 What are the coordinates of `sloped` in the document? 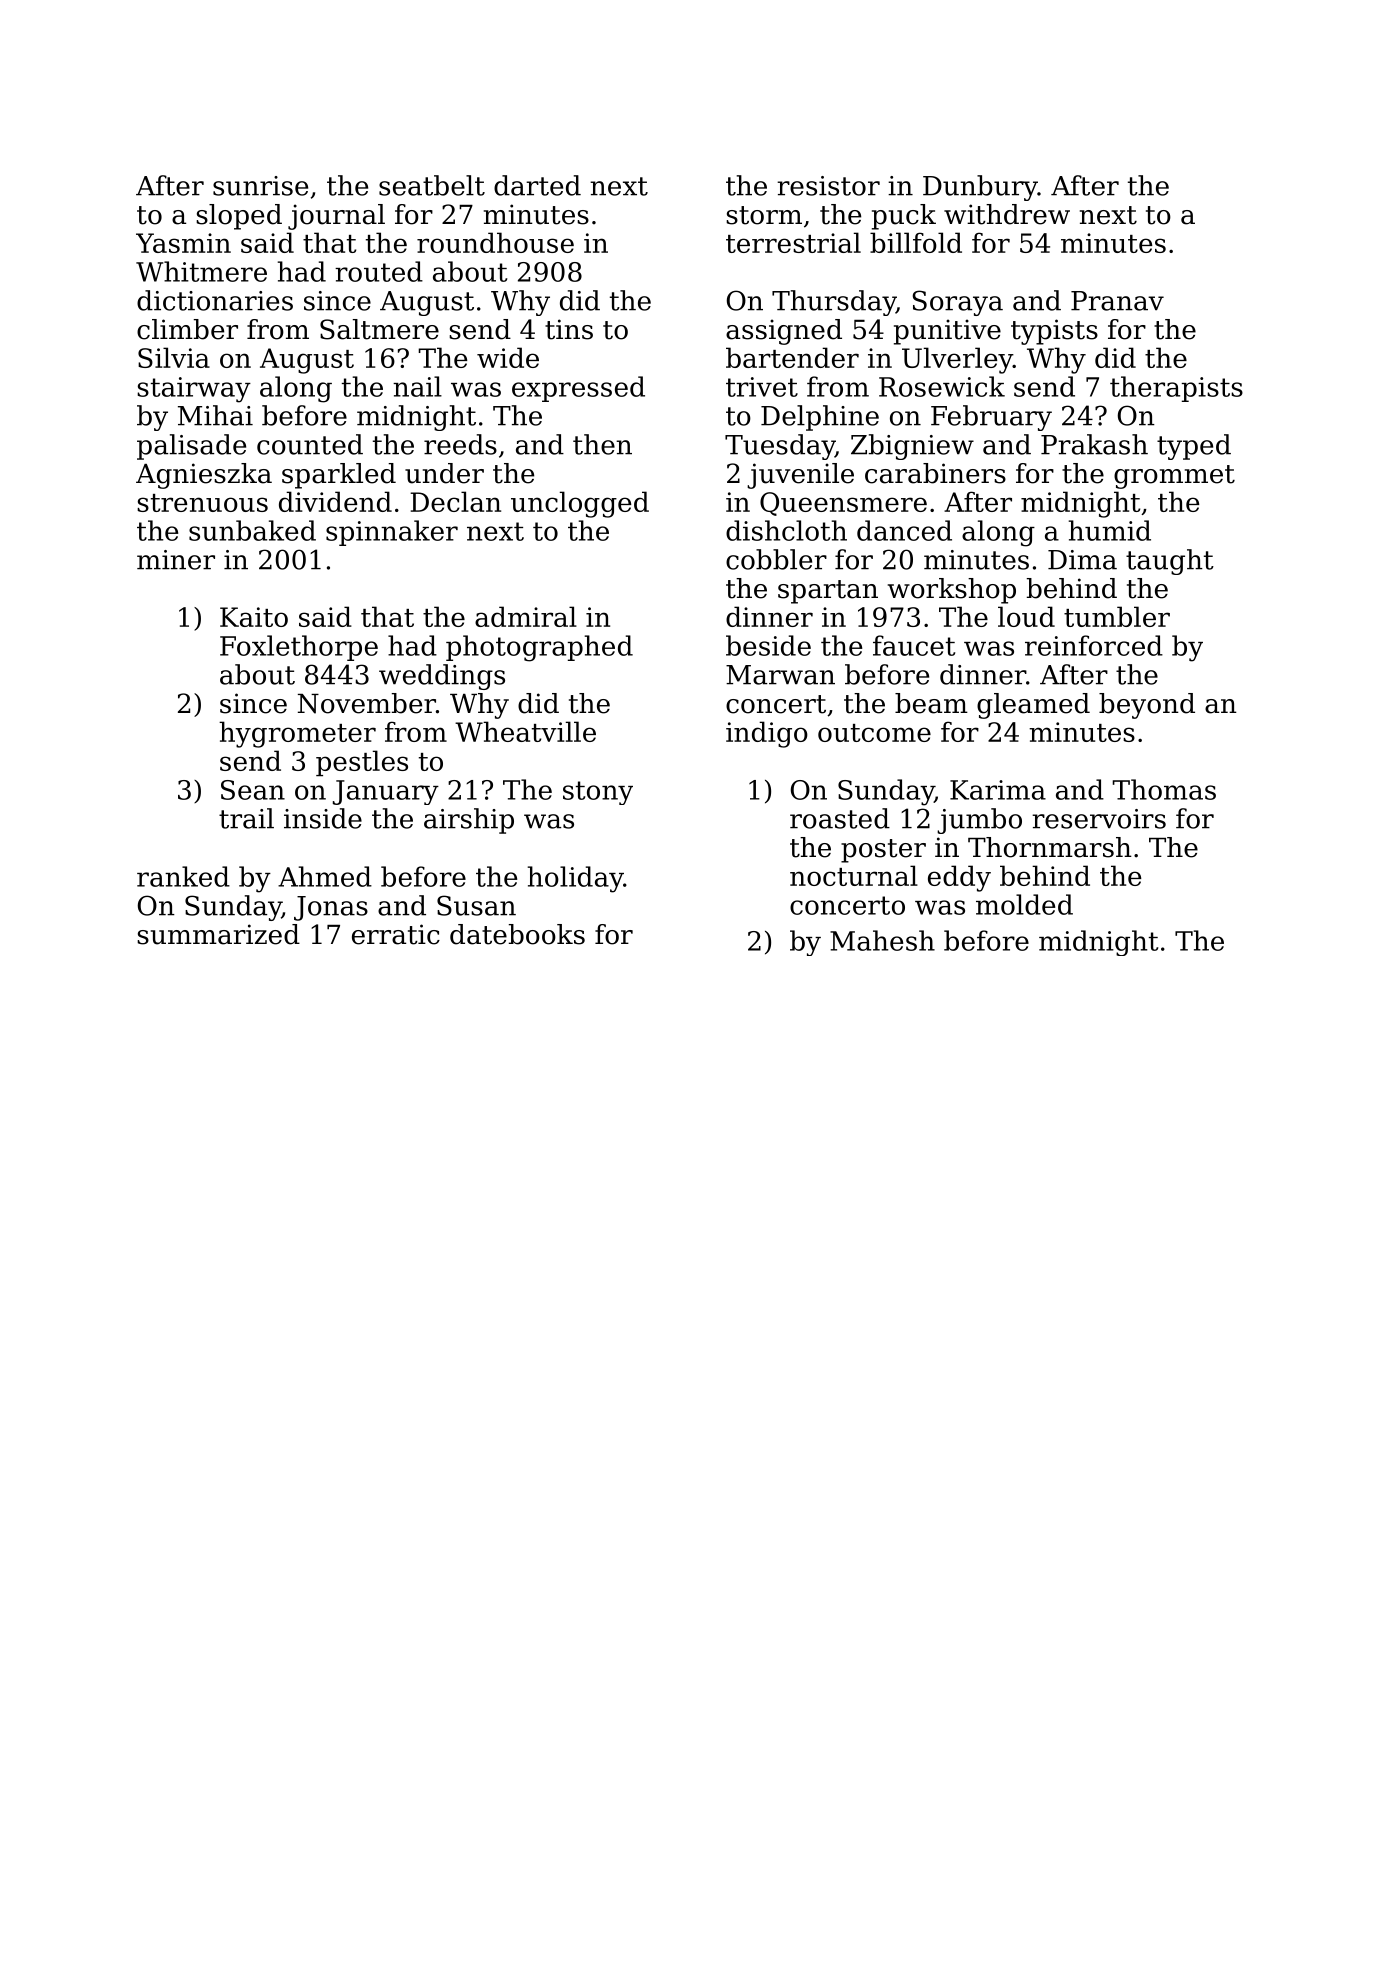 It's located at (239, 217).
